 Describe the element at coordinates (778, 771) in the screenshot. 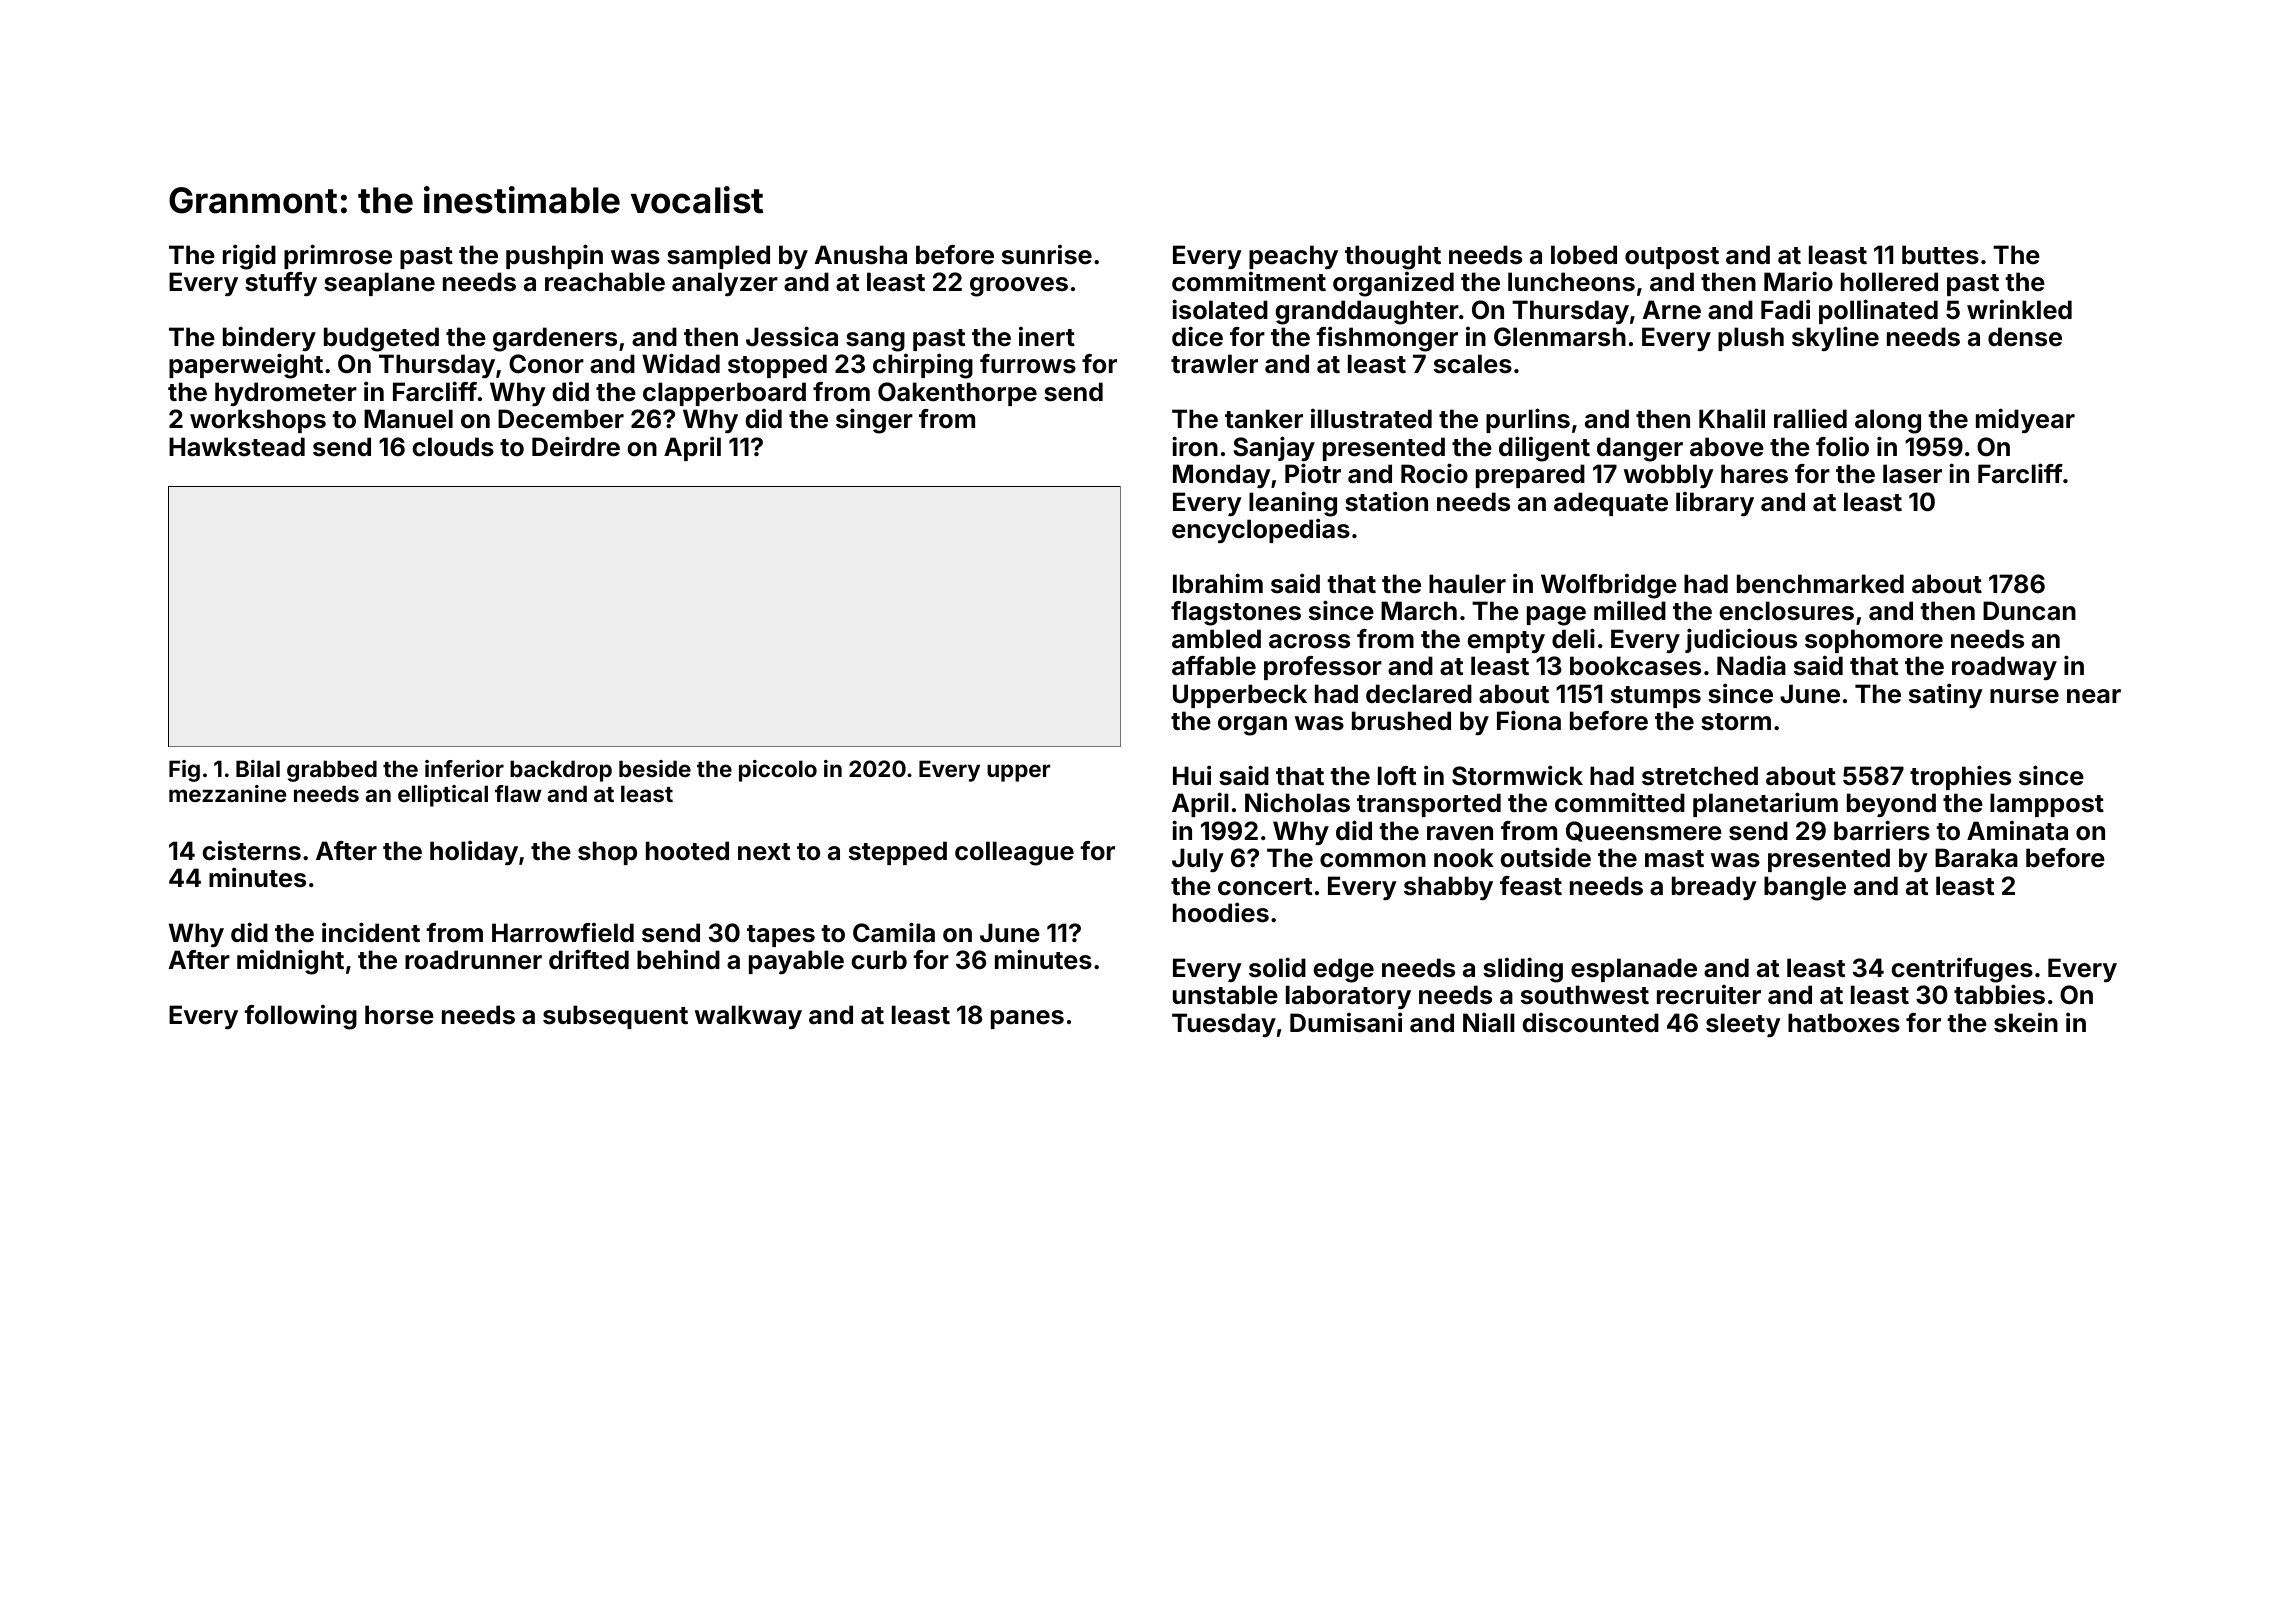

I see `piccolo` at that location.
